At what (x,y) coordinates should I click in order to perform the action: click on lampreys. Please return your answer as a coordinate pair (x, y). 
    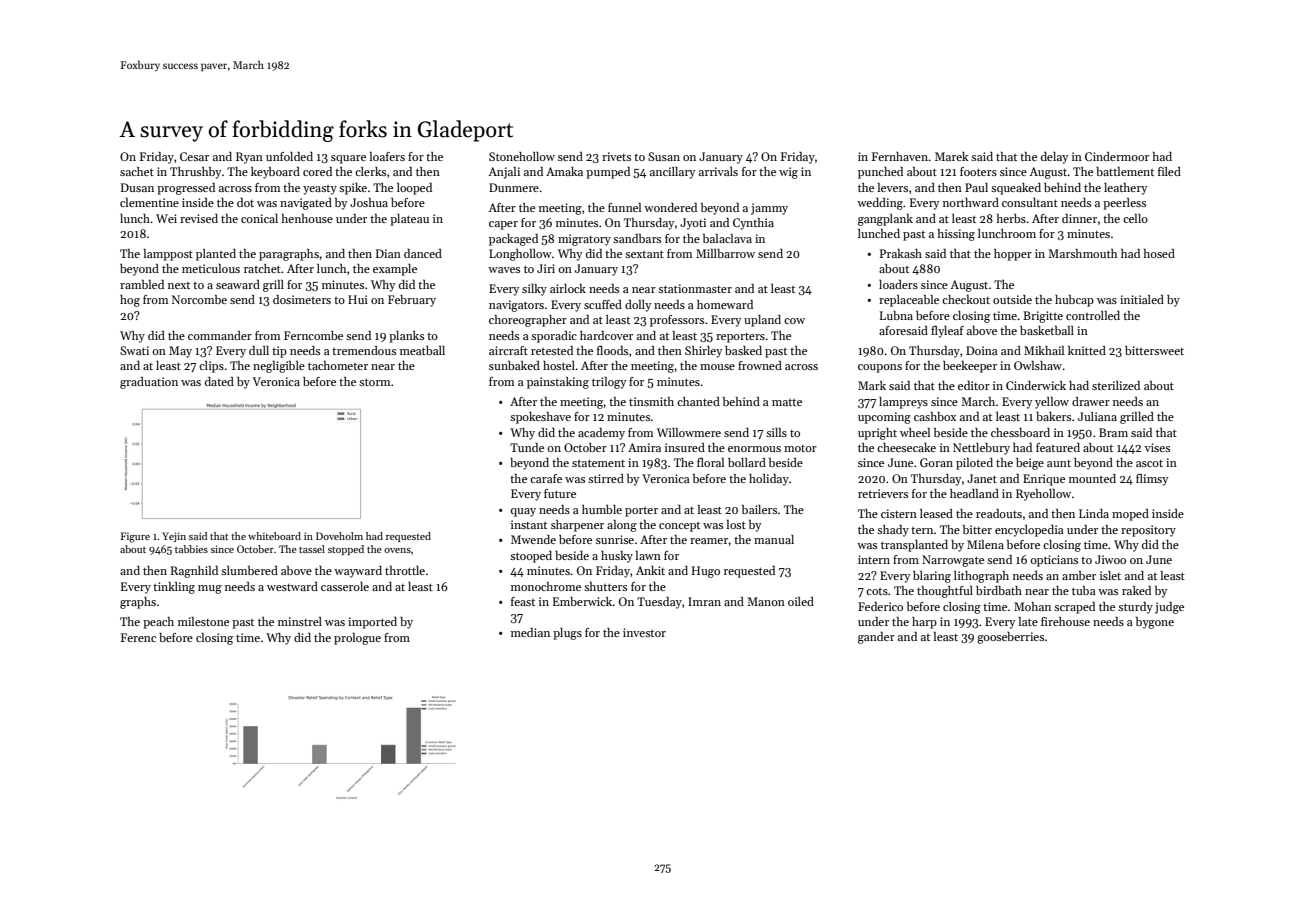
    Looking at the image, I should click on (903, 403).
